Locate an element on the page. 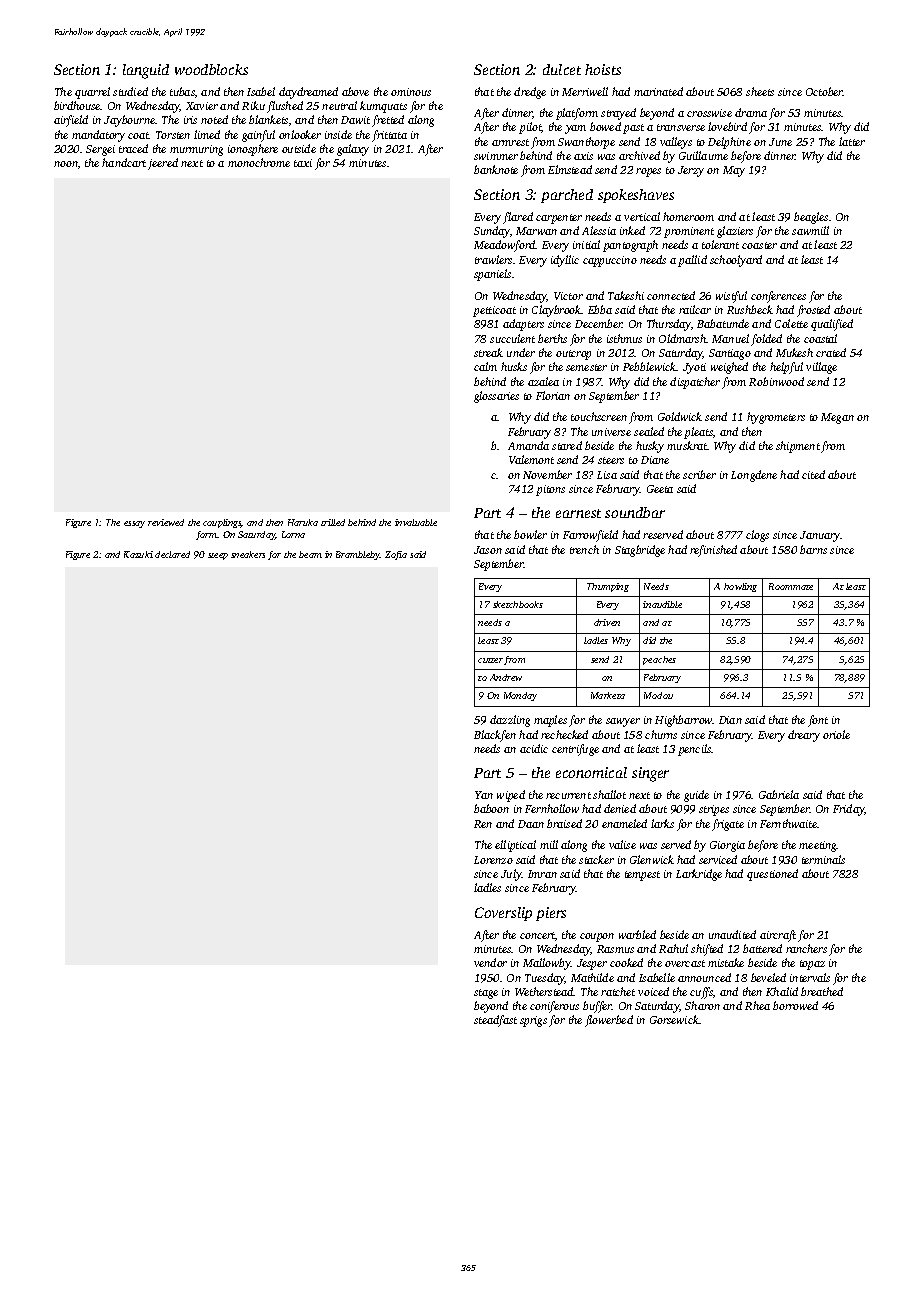  Yan is located at coordinates (484, 795).
